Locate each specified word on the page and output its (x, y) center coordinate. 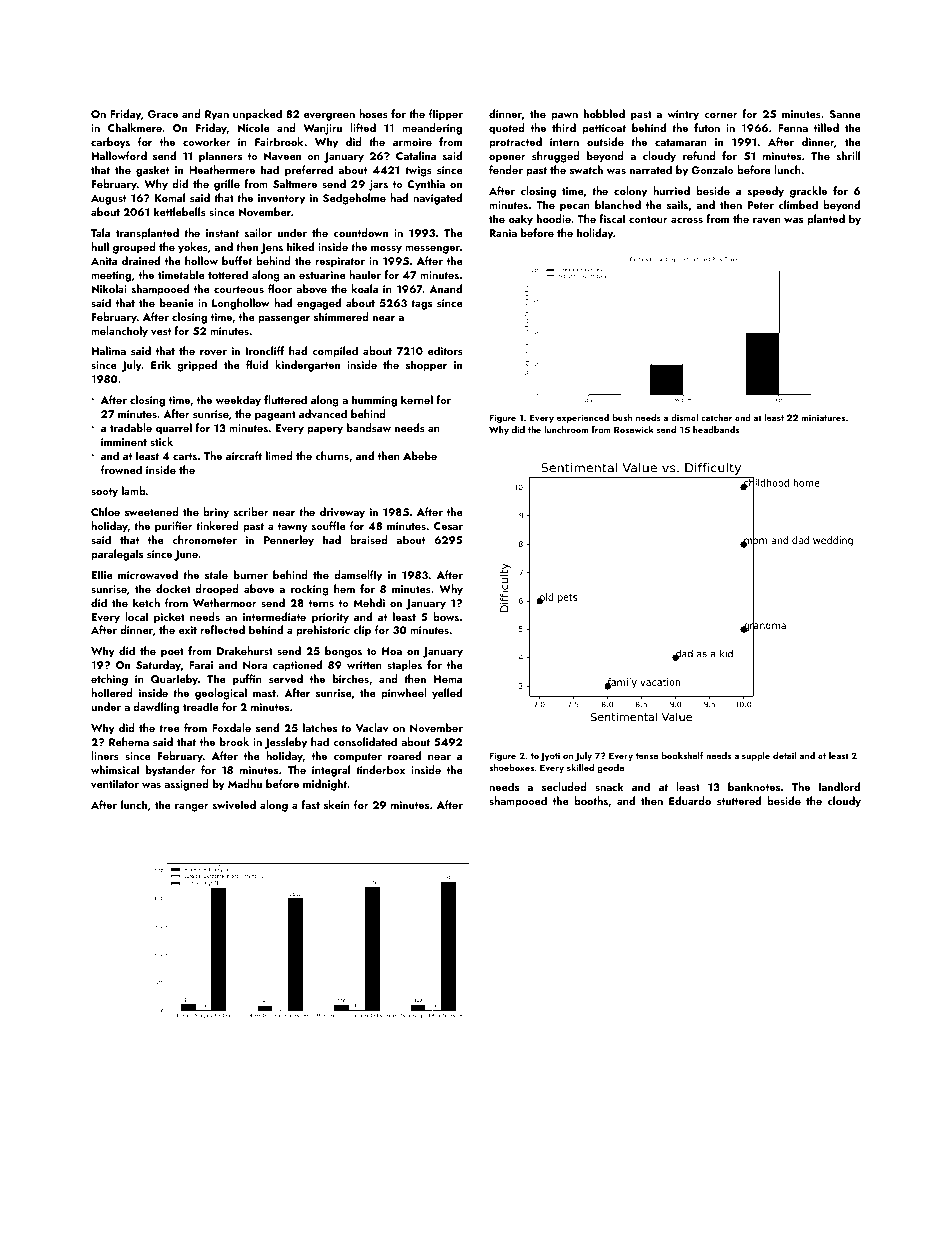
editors (445, 350)
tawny (293, 528)
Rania (503, 233)
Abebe (420, 455)
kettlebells (180, 211)
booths (591, 800)
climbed (798, 204)
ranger (192, 808)
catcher (716, 417)
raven (767, 220)
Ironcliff (265, 350)
